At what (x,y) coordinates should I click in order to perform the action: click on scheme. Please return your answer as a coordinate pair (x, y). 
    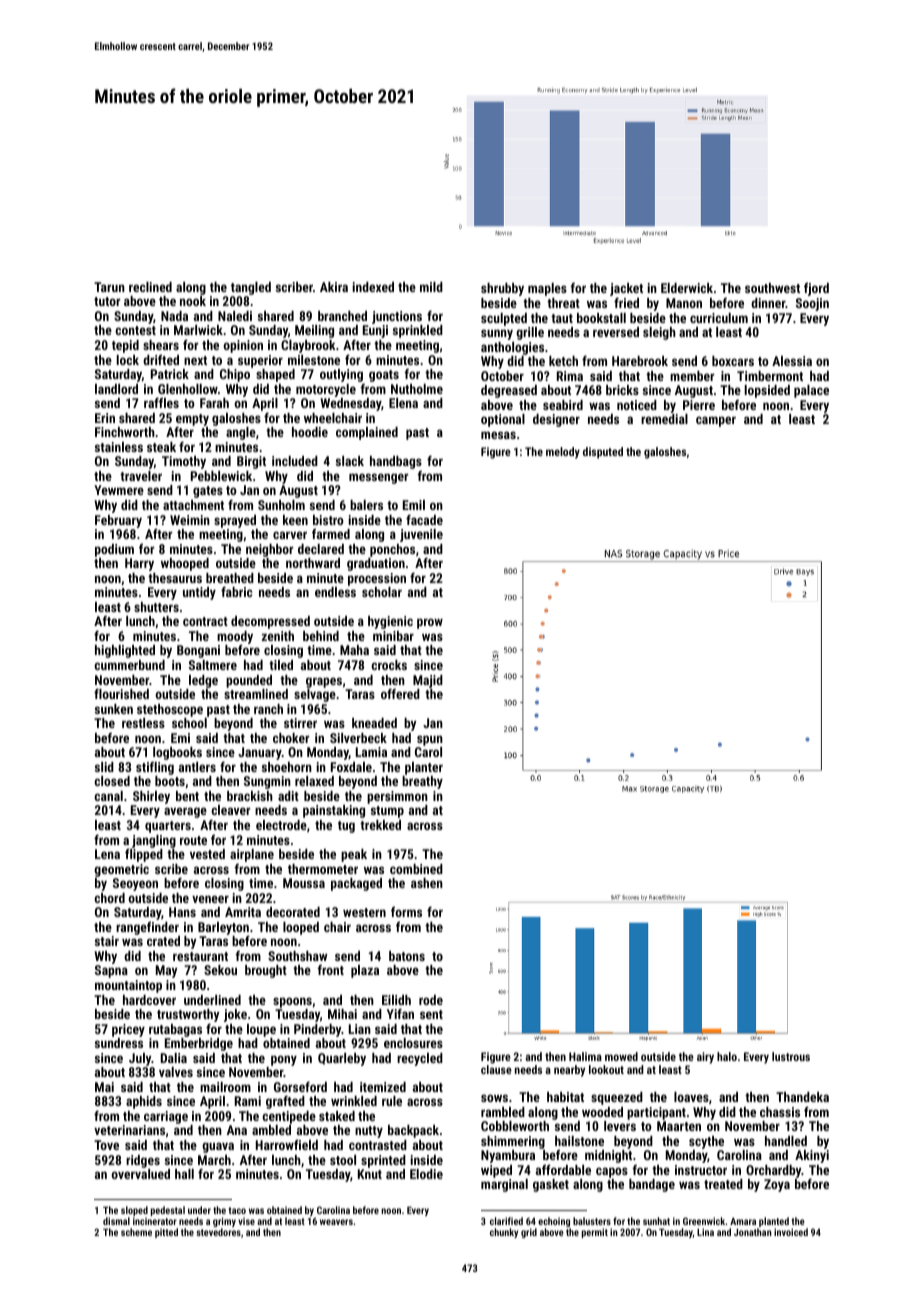
    Looking at the image, I should click on (136, 1232).
